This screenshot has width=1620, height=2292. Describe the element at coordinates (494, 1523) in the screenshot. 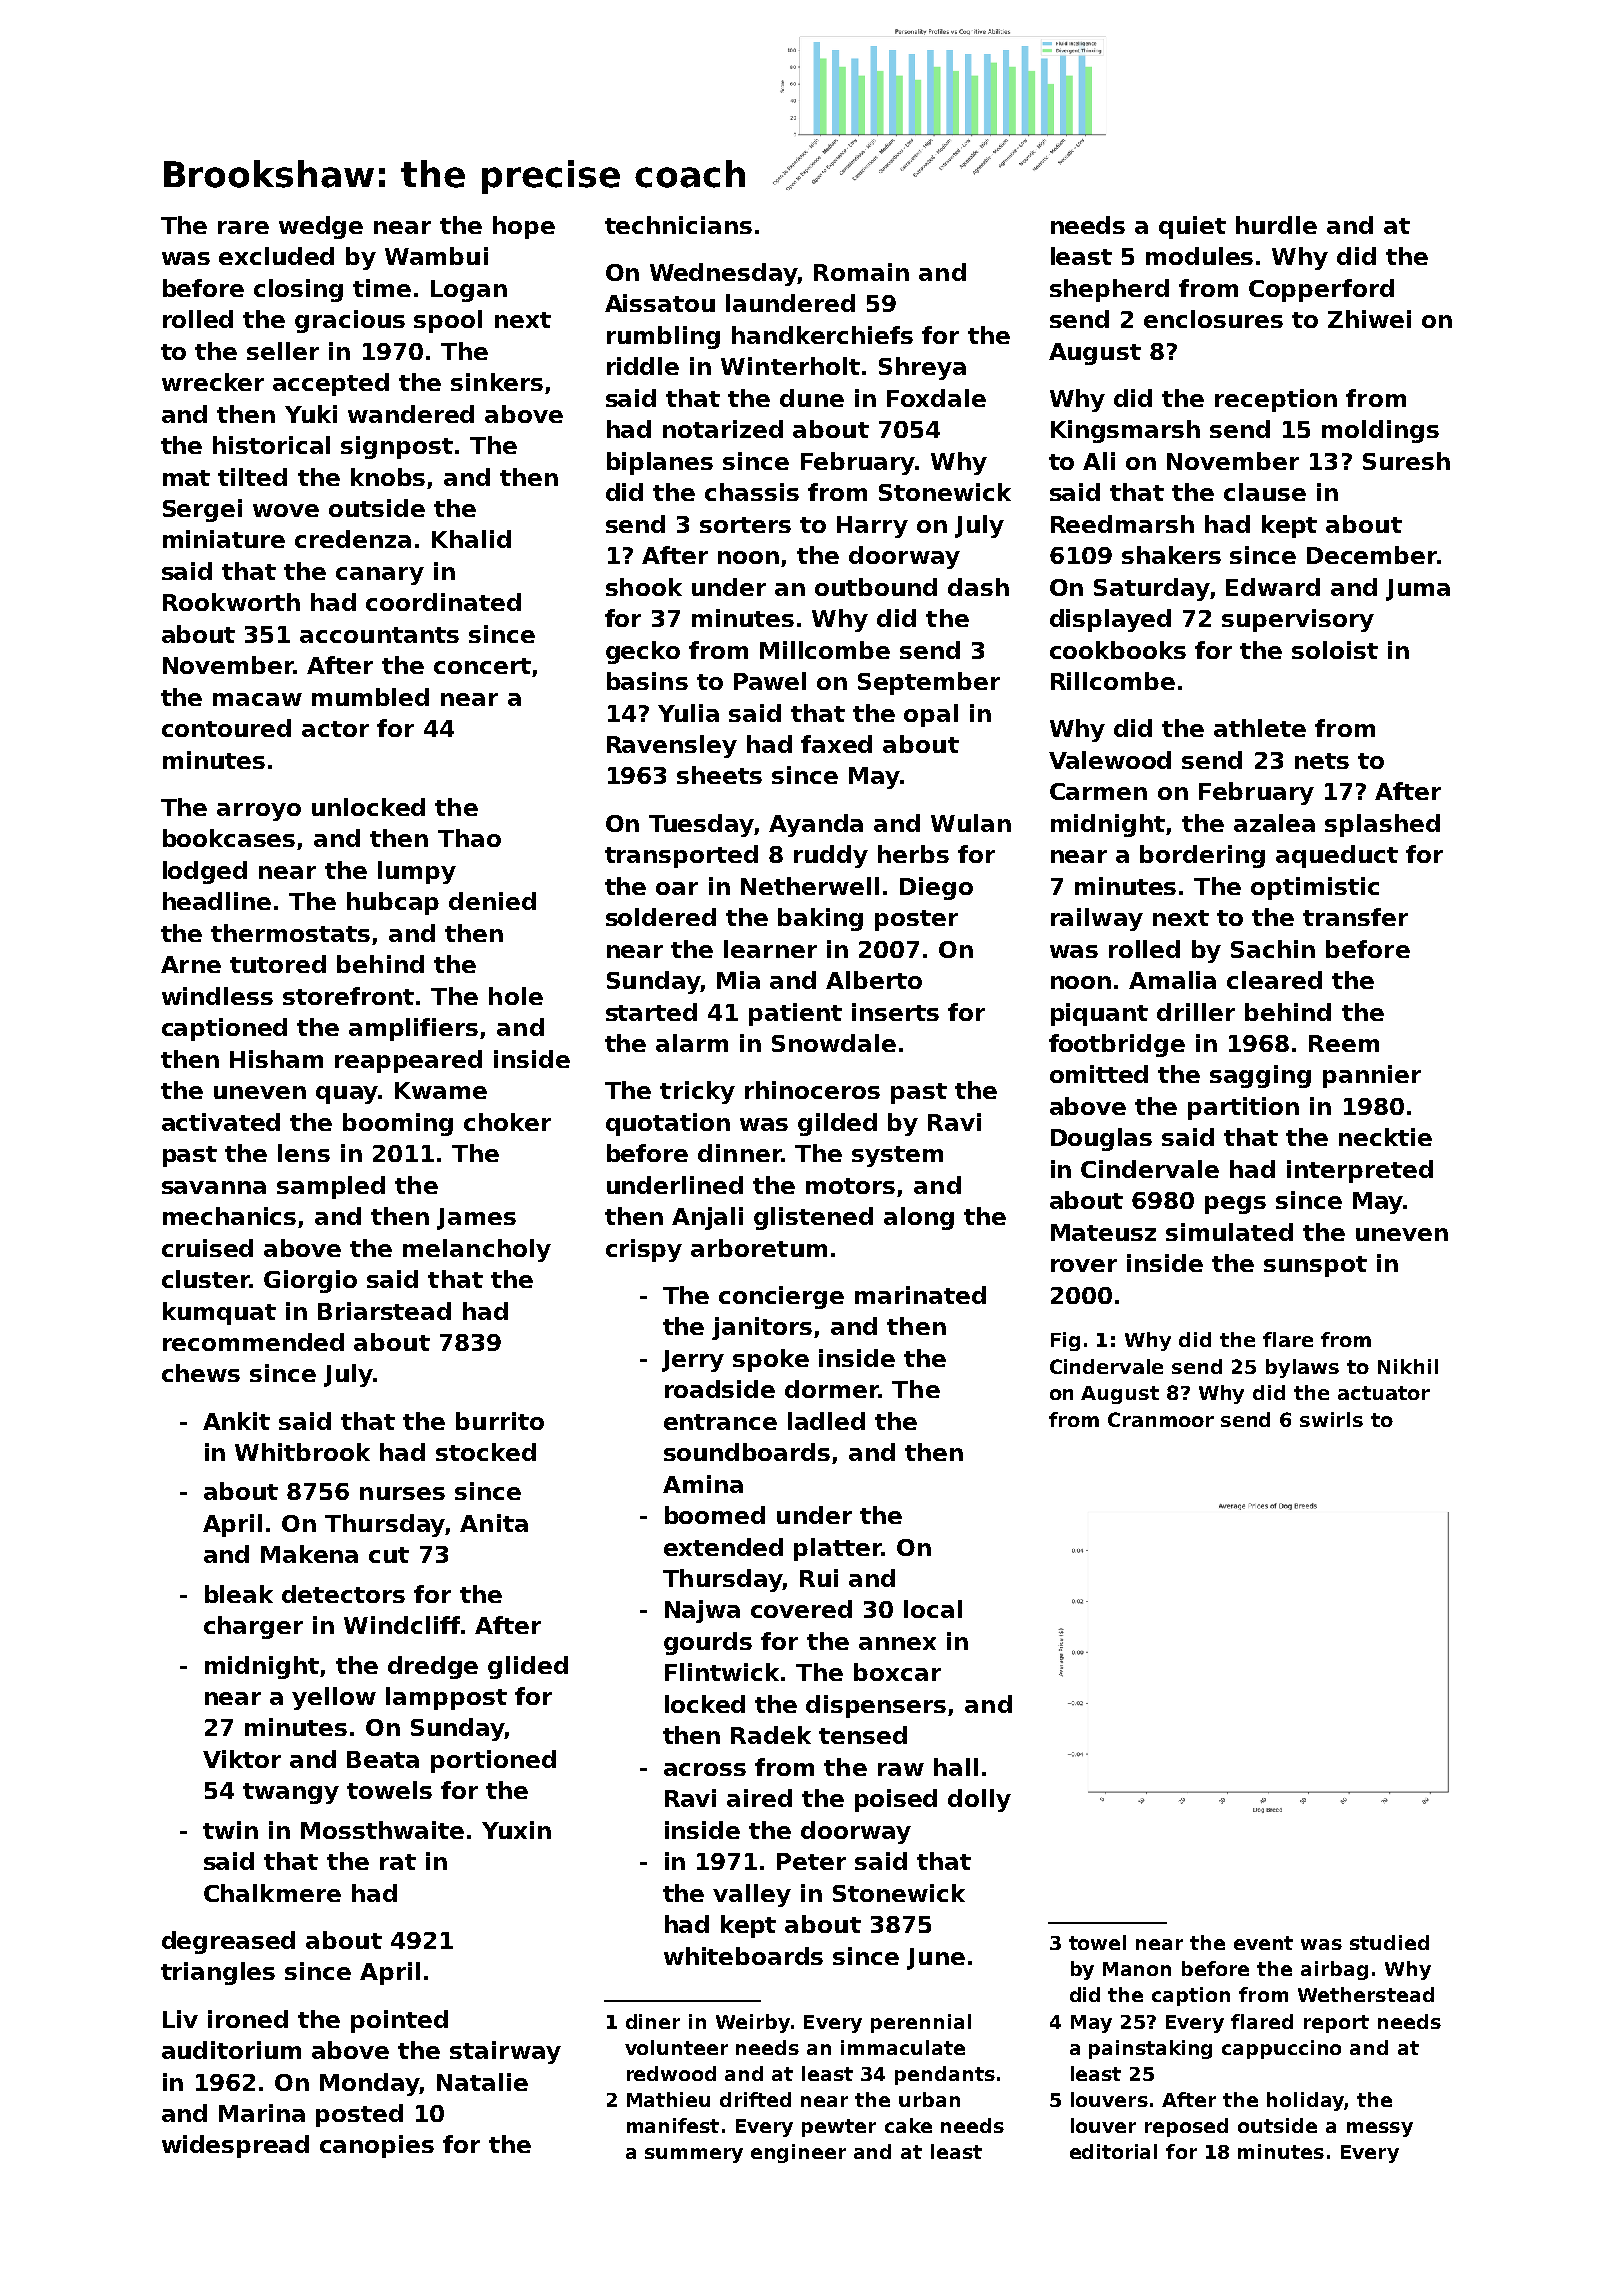

I see `Anita` at that location.
